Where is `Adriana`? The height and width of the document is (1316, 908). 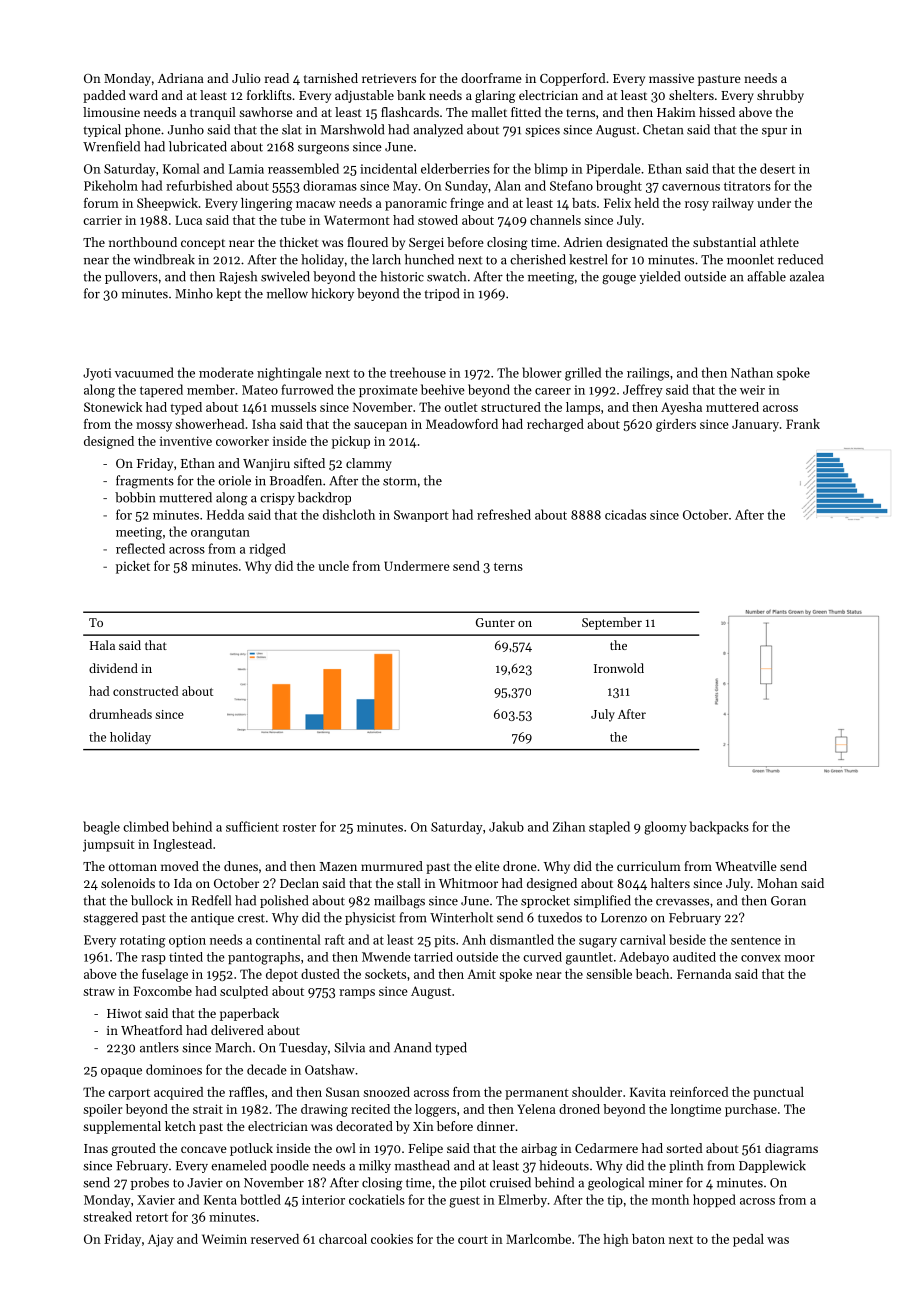
Adriana is located at coordinates (181, 78).
